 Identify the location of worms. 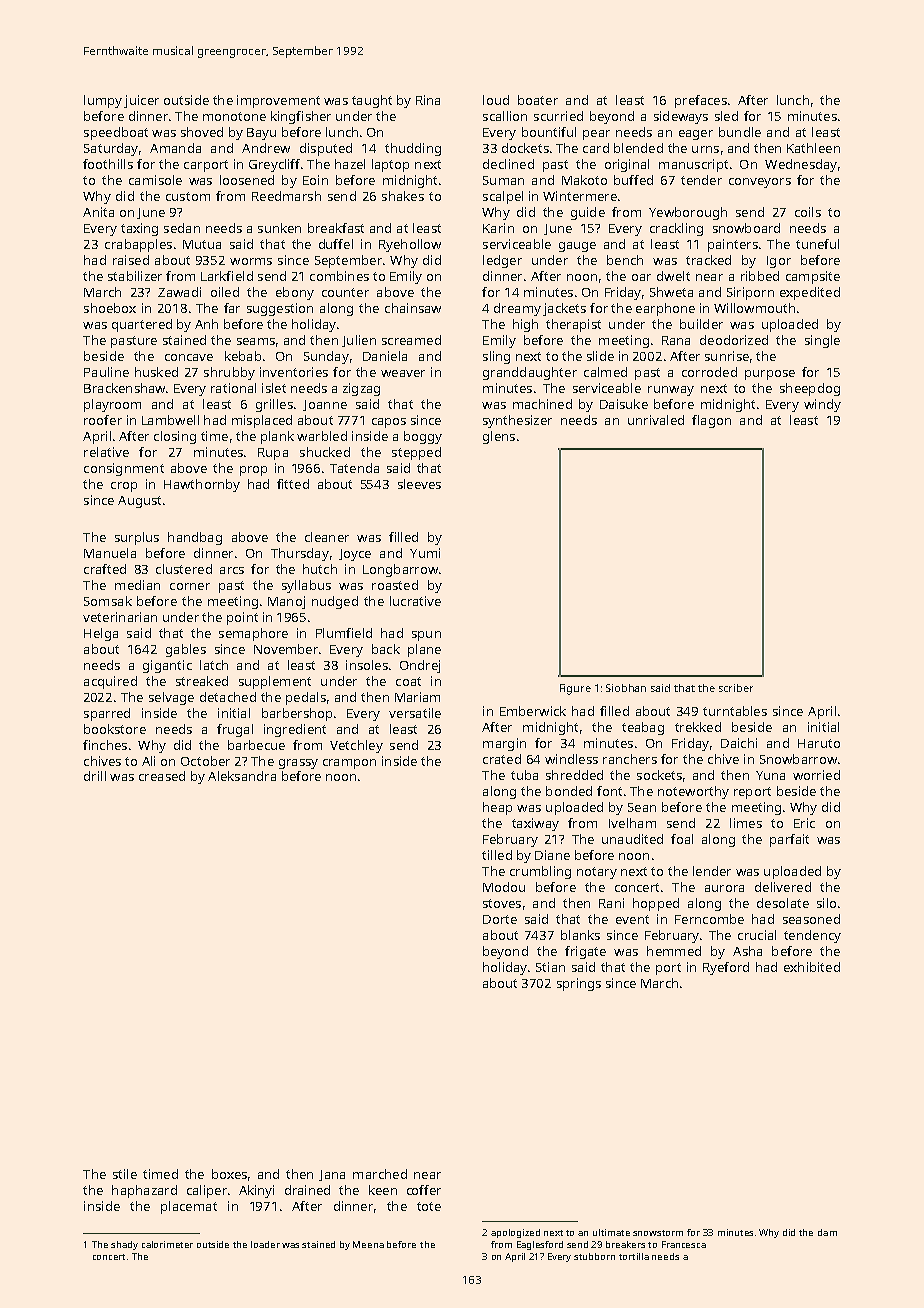
(251, 261).
